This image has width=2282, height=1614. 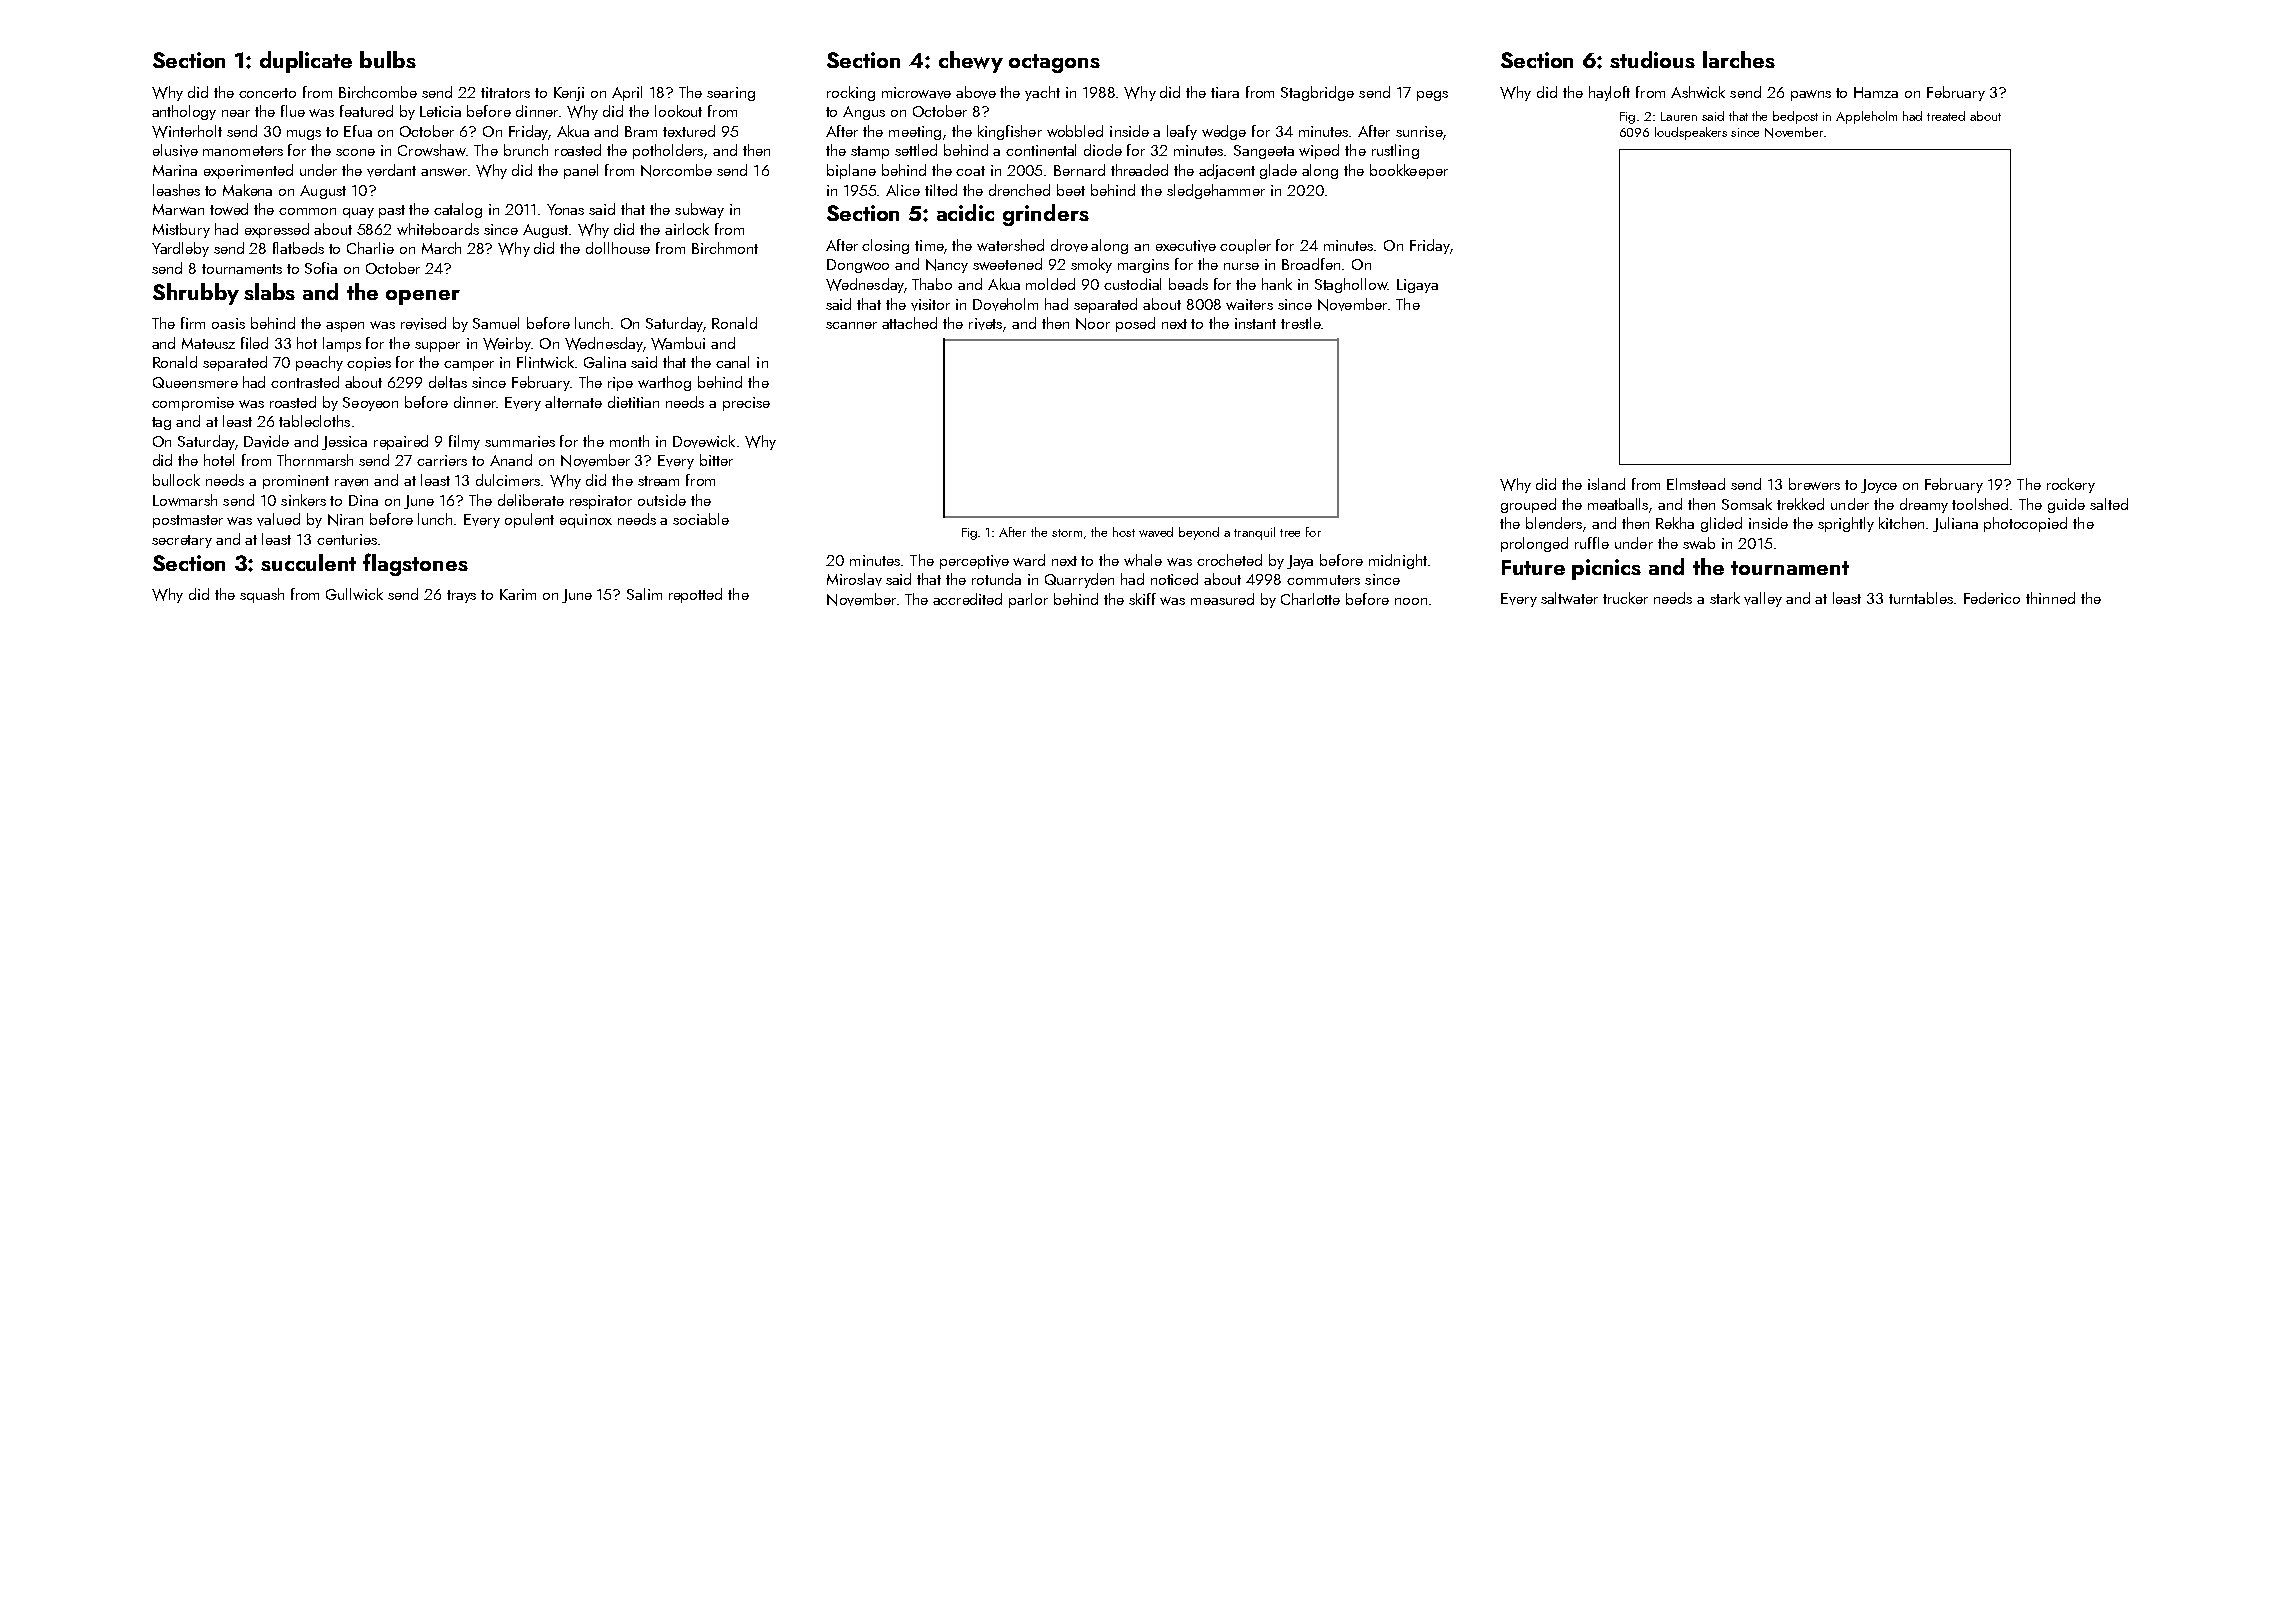 What do you see at coordinates (1067, 533) in the image?
I see `storm` at bounding box center [1067, 533].
